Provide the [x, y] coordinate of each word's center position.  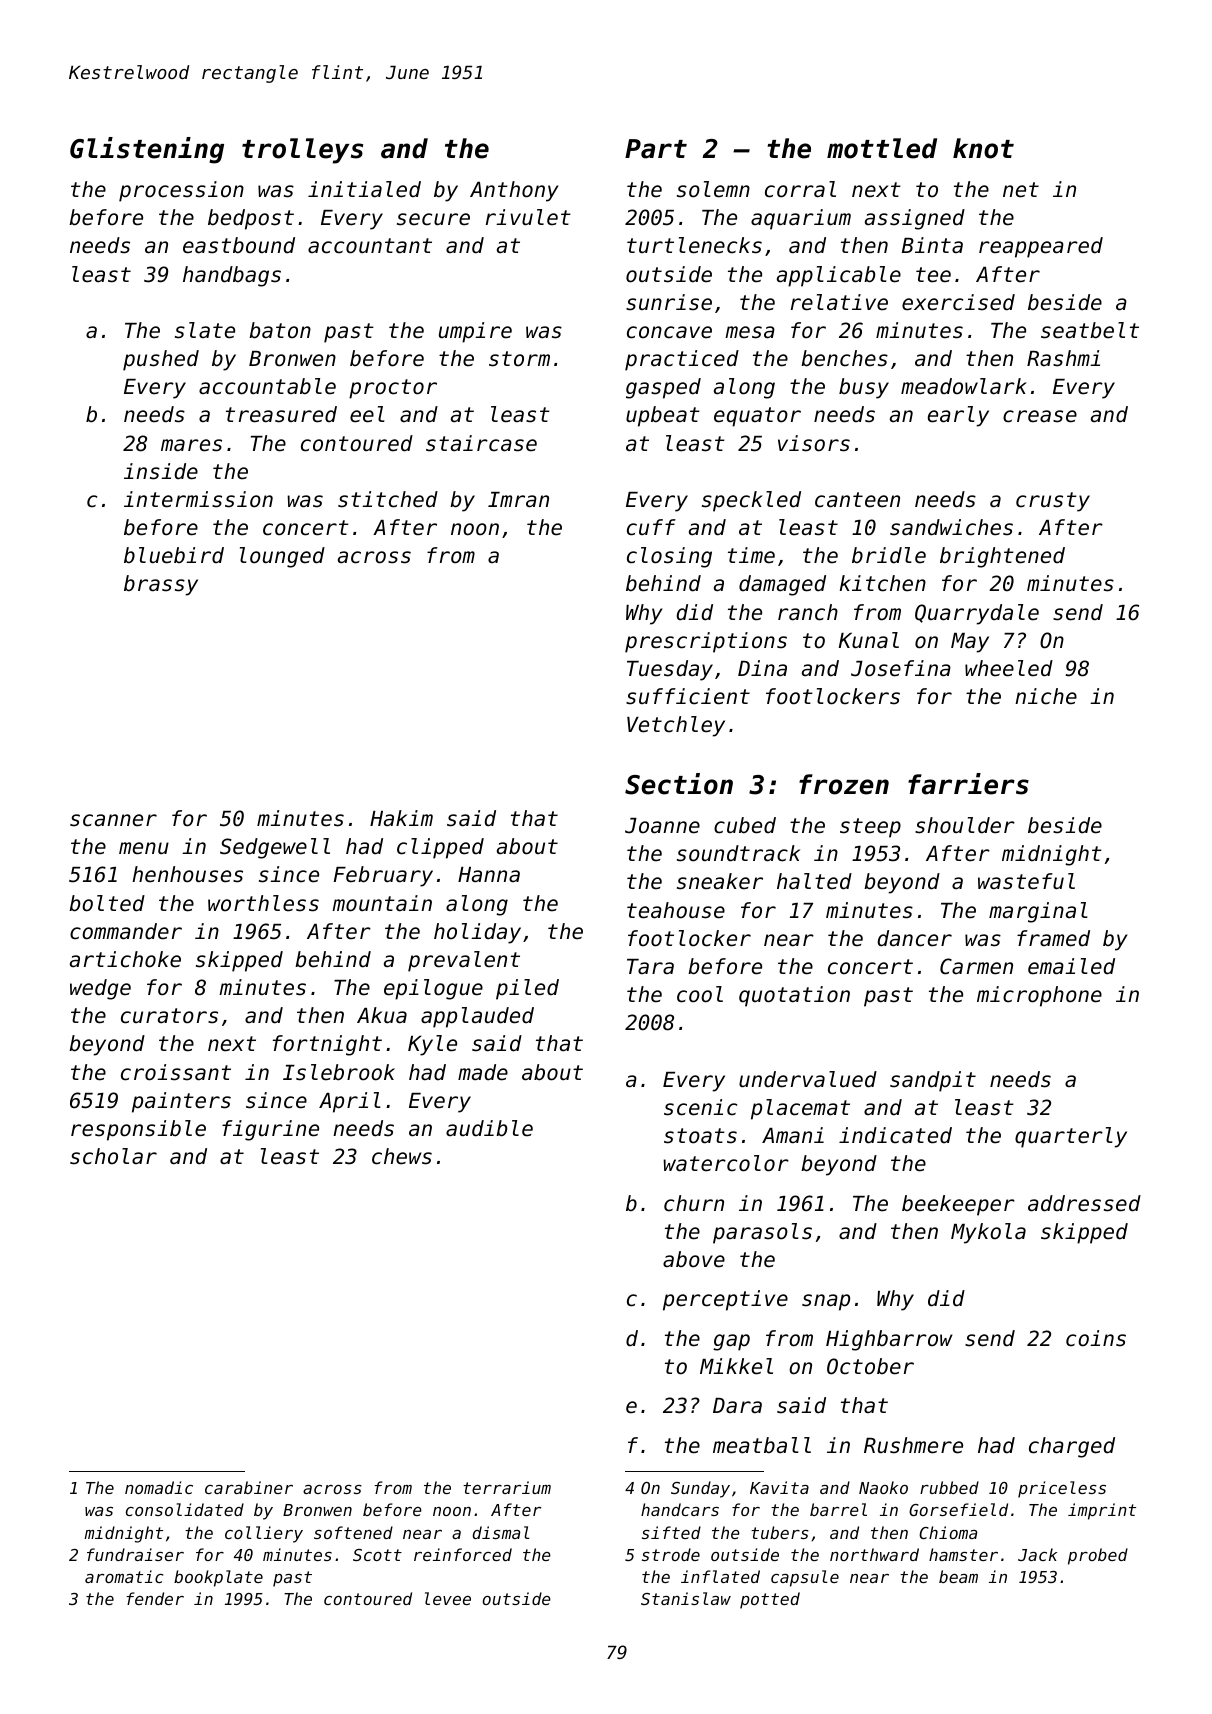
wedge [100, 989]
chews [402, 1156]
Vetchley [676, 726]
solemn [713, 189]
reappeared [1041, 247]
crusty [1053, 502]
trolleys [302, 151]
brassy [161, 585]
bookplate [218, 1578]
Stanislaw [686, 1598]
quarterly [1071, 1137]
